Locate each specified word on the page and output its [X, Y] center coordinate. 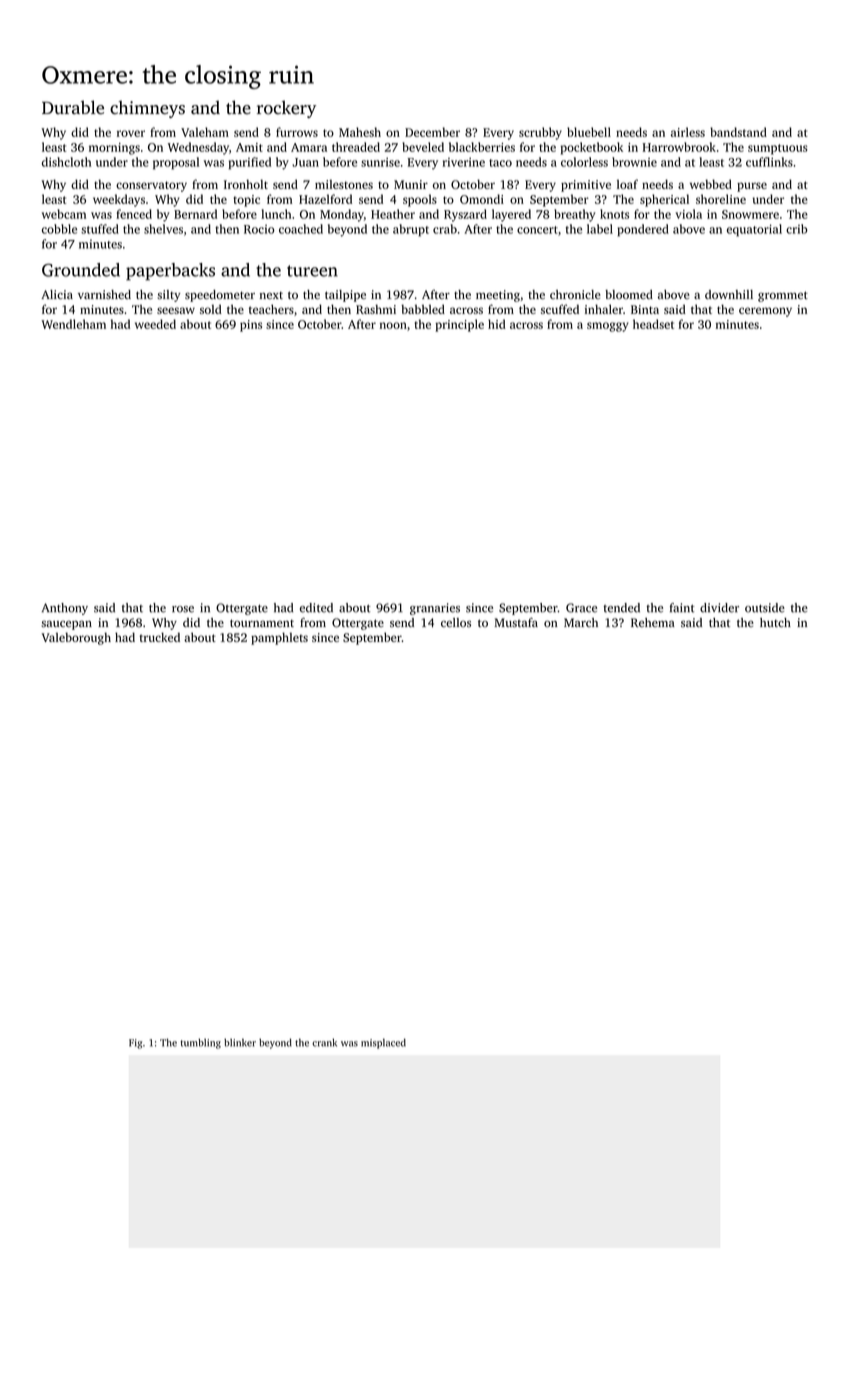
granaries [435, 609]
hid [497, 324]
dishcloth [66, 162]
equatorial [754, 230]
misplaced [383, 1043]
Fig [135, 1044]
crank [324, 1042]
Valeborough [76, 638]
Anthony [65, 609]
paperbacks [170, 272]
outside [765, 608]
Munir [411, 184]
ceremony [765, 312]
